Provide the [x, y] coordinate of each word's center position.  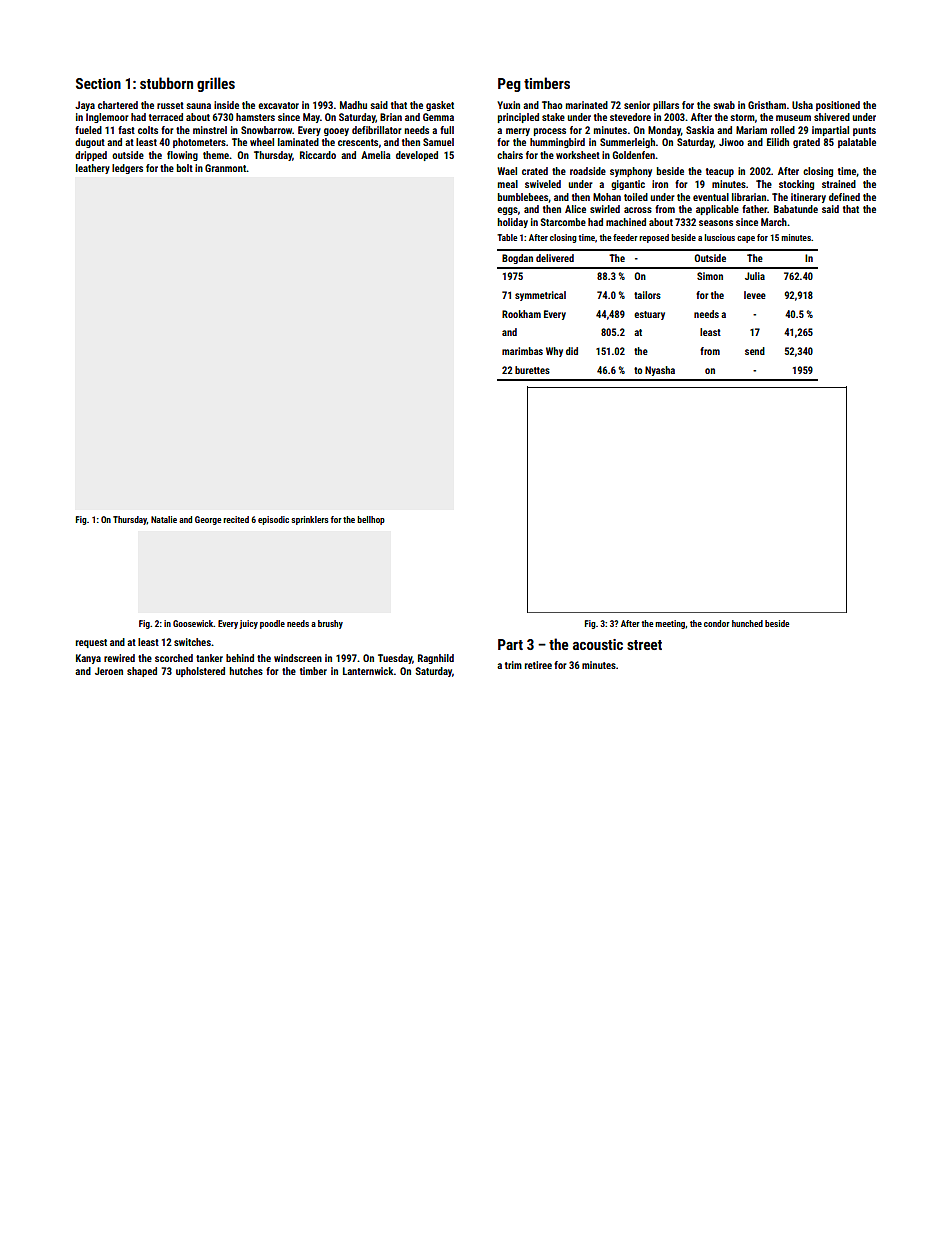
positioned [838, 106]
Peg [509, 85]
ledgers [127, 169]
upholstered [200, 672]
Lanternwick [368, 671]
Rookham [521, 314]
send [755, 351]
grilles [216, 84]
